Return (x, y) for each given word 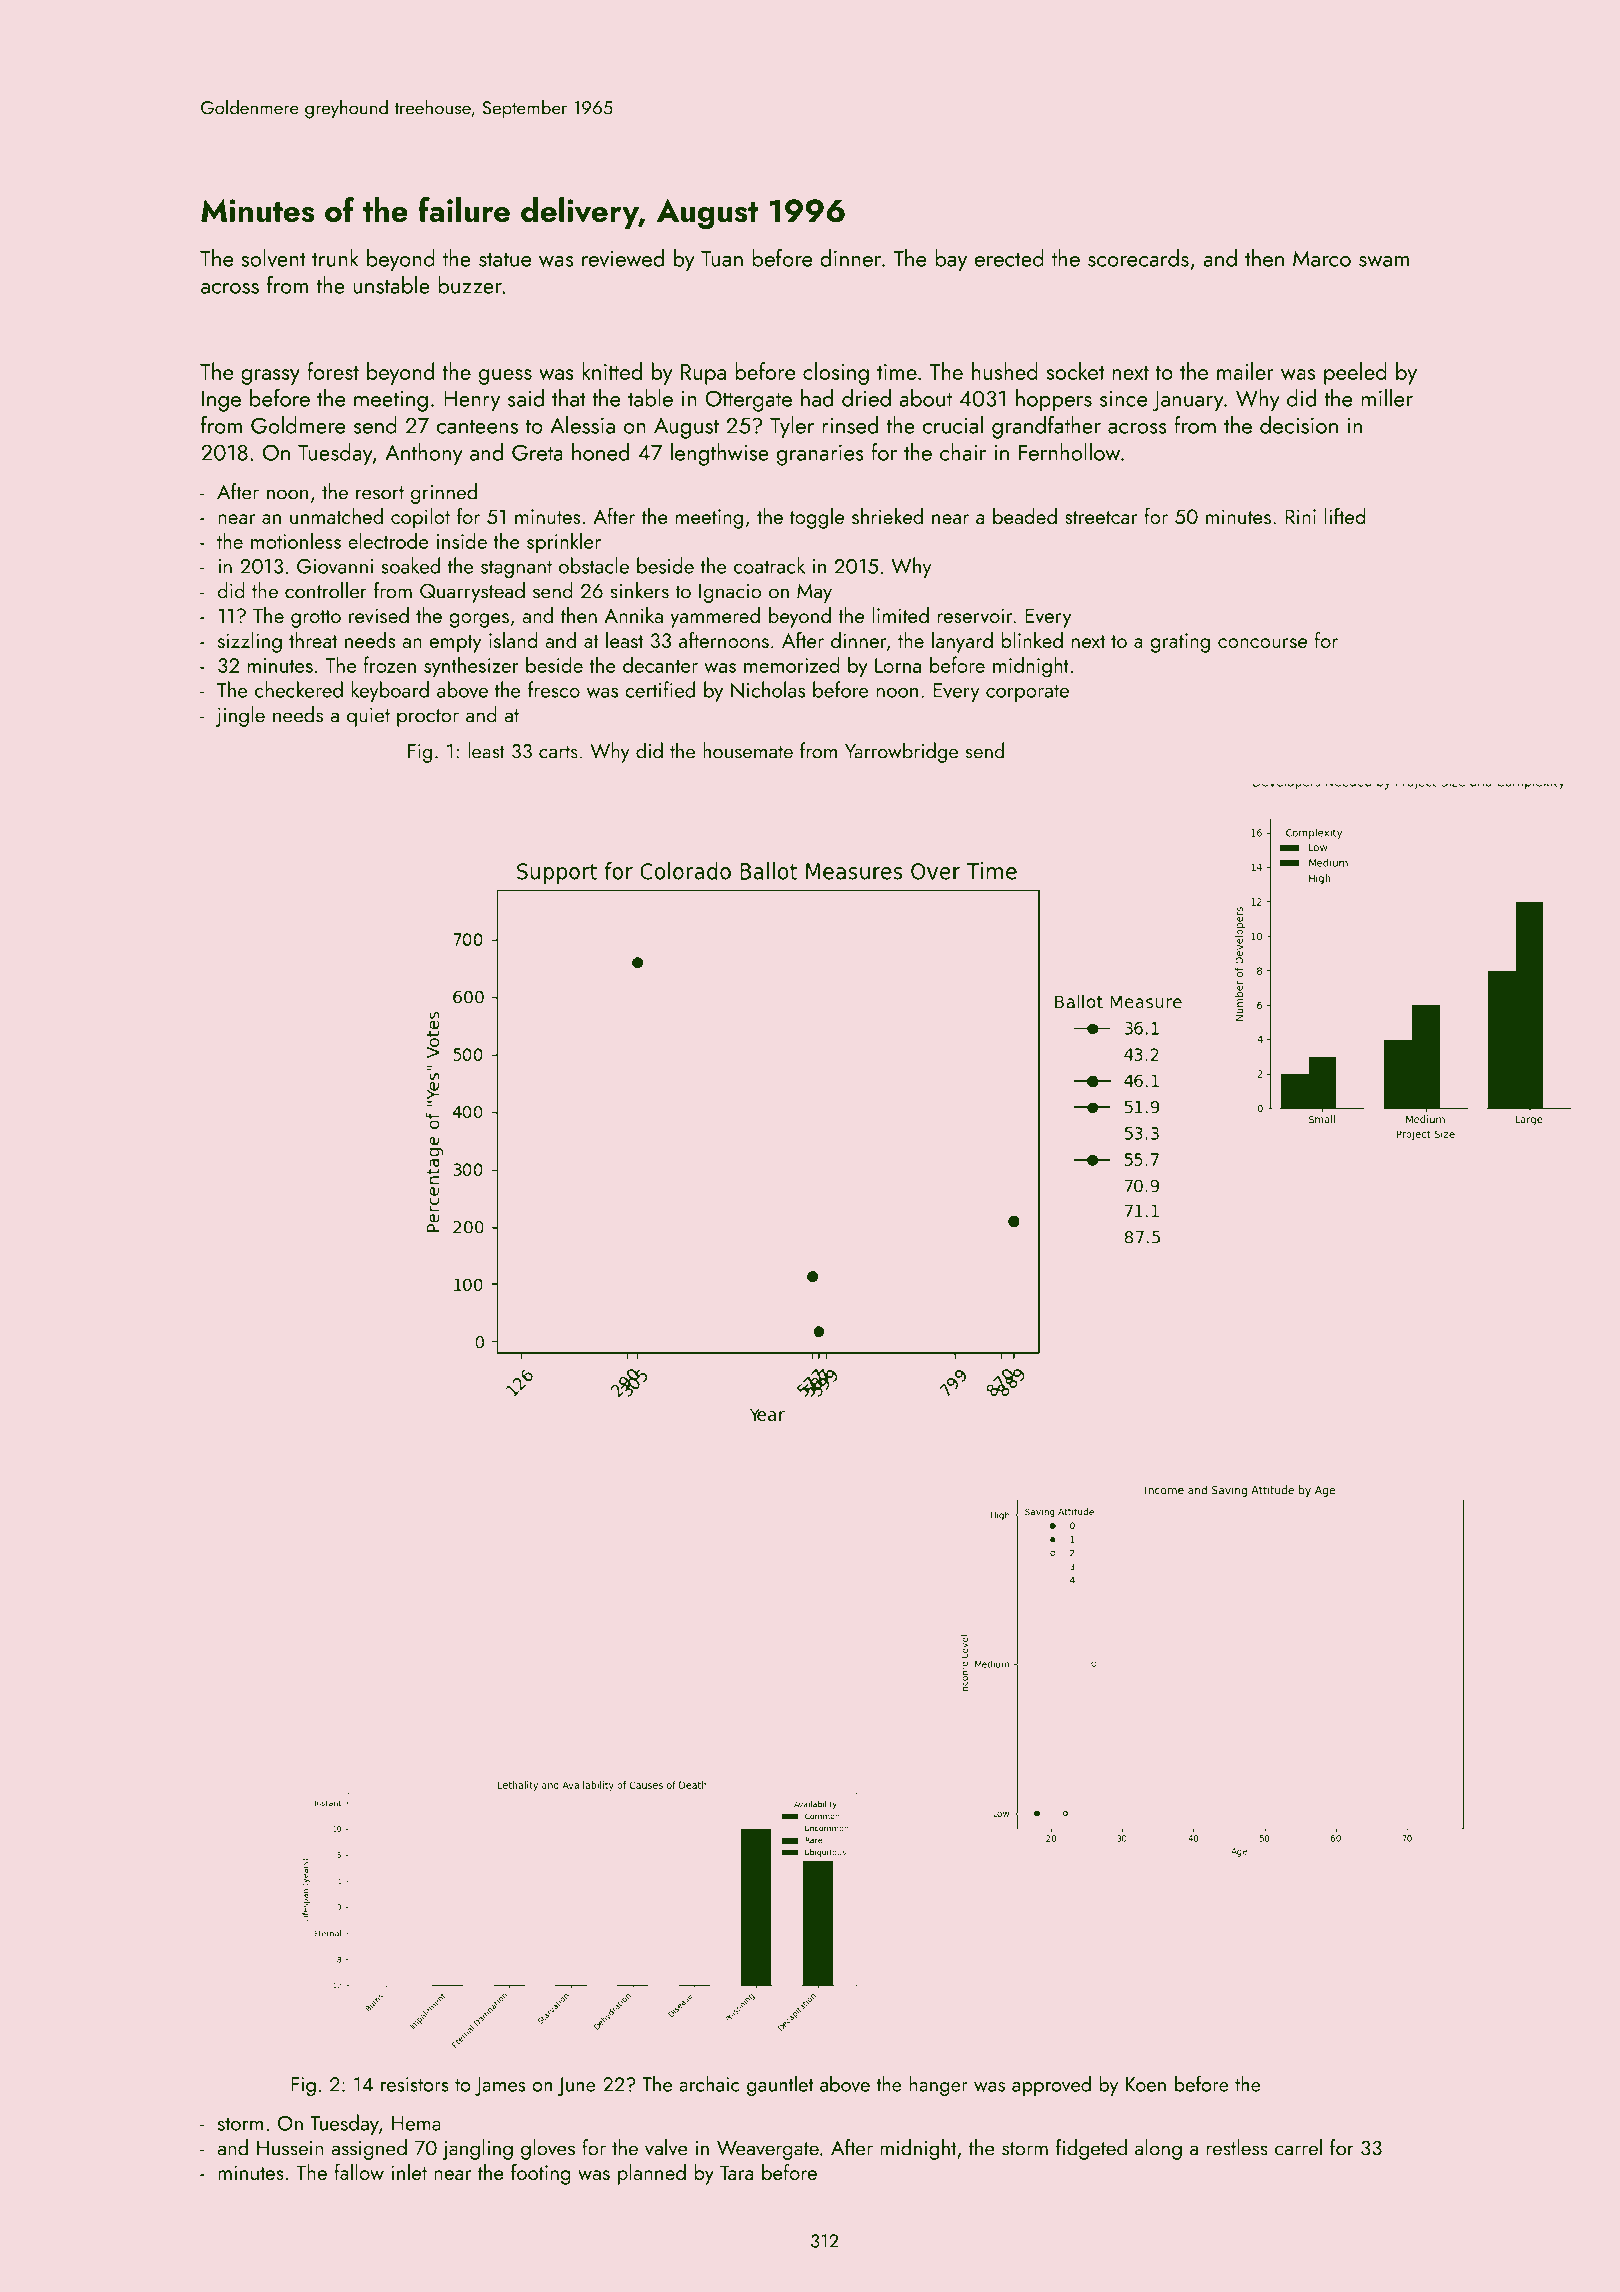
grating (1180, 643)
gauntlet (780, 2085)
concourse (1262, 643)
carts (558, 752)
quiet (368, 717)
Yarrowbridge (901, 752)
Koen (1146, 2084)
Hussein (290, 2148)
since (1123, 399)
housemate (748, 750)
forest (333, 371)
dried (866, 398)
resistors (415, 2084)
